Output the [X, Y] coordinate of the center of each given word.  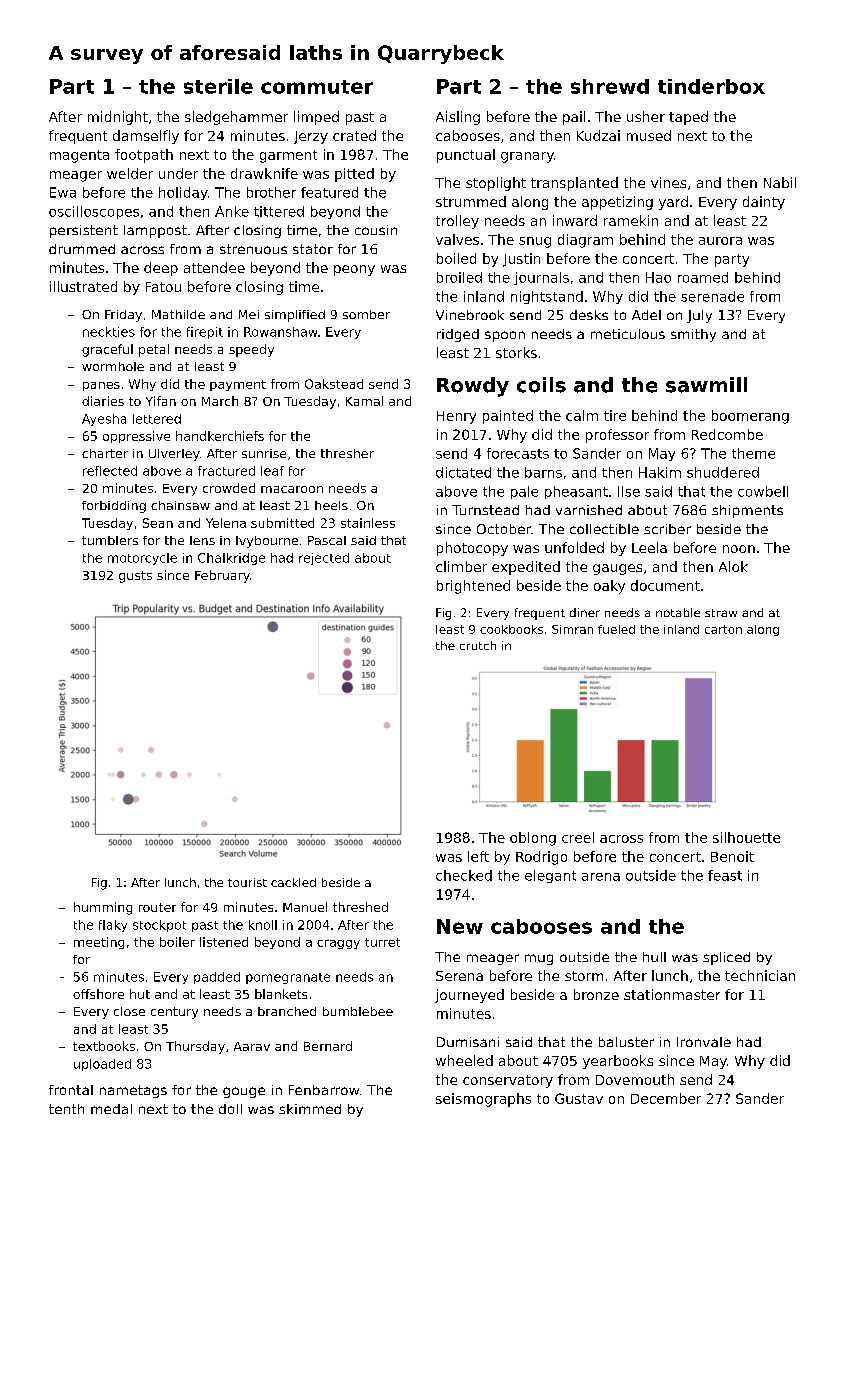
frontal [71, 1090]
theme [753, 453]
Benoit [732, 856]
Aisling [458, 118]
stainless [368, 523]
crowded [229, 488]
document [665, 585]
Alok [733, 566]
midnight [118, 118]
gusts [135, 577]
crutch [478, 645]
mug [539, 959]
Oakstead [334, 384]
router [157, 907]
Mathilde [178, 314]
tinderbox [711, 86]
